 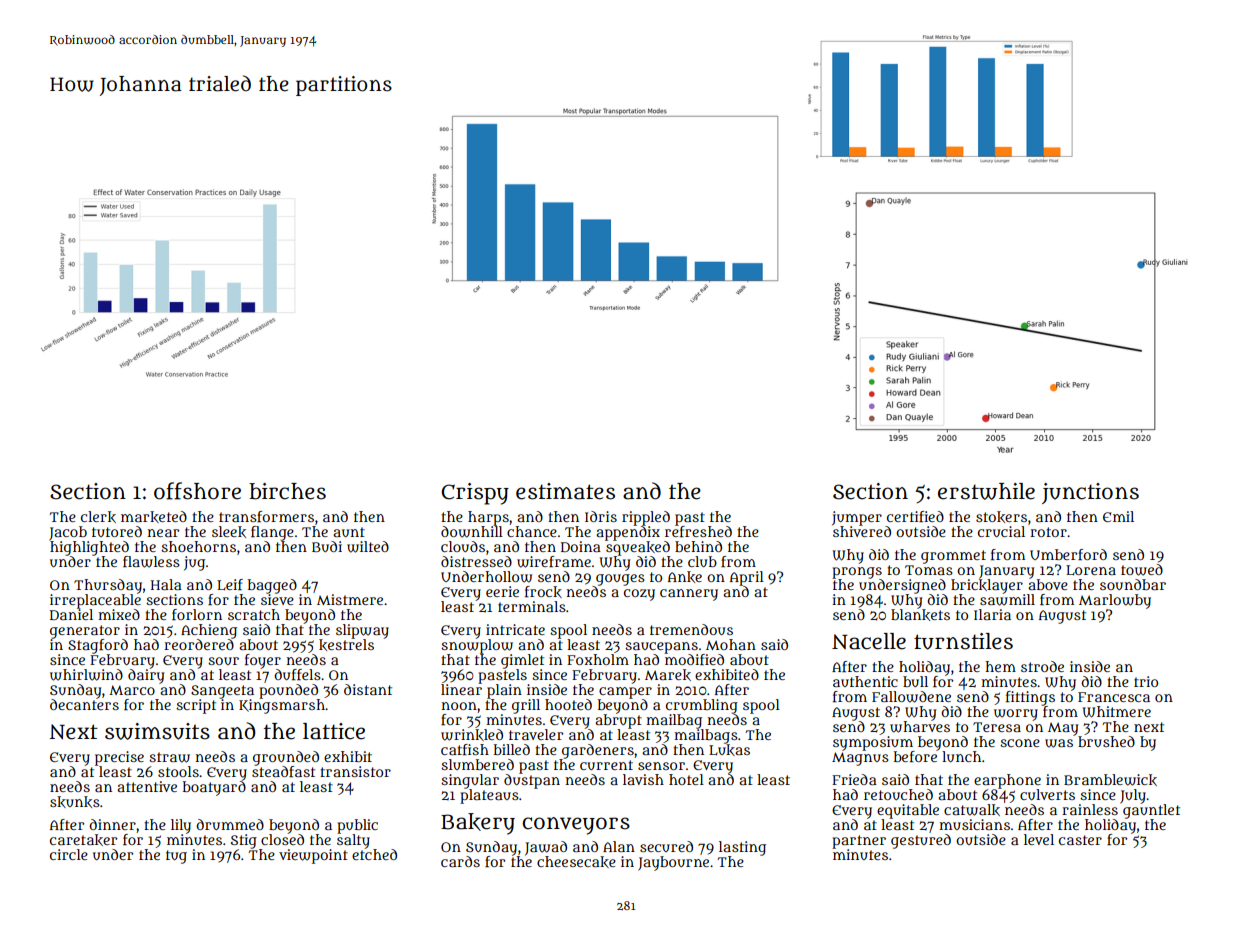 What do you see at coordinates (287, 491) in the document?
I see `birches` at bounding box center [287, 491].
